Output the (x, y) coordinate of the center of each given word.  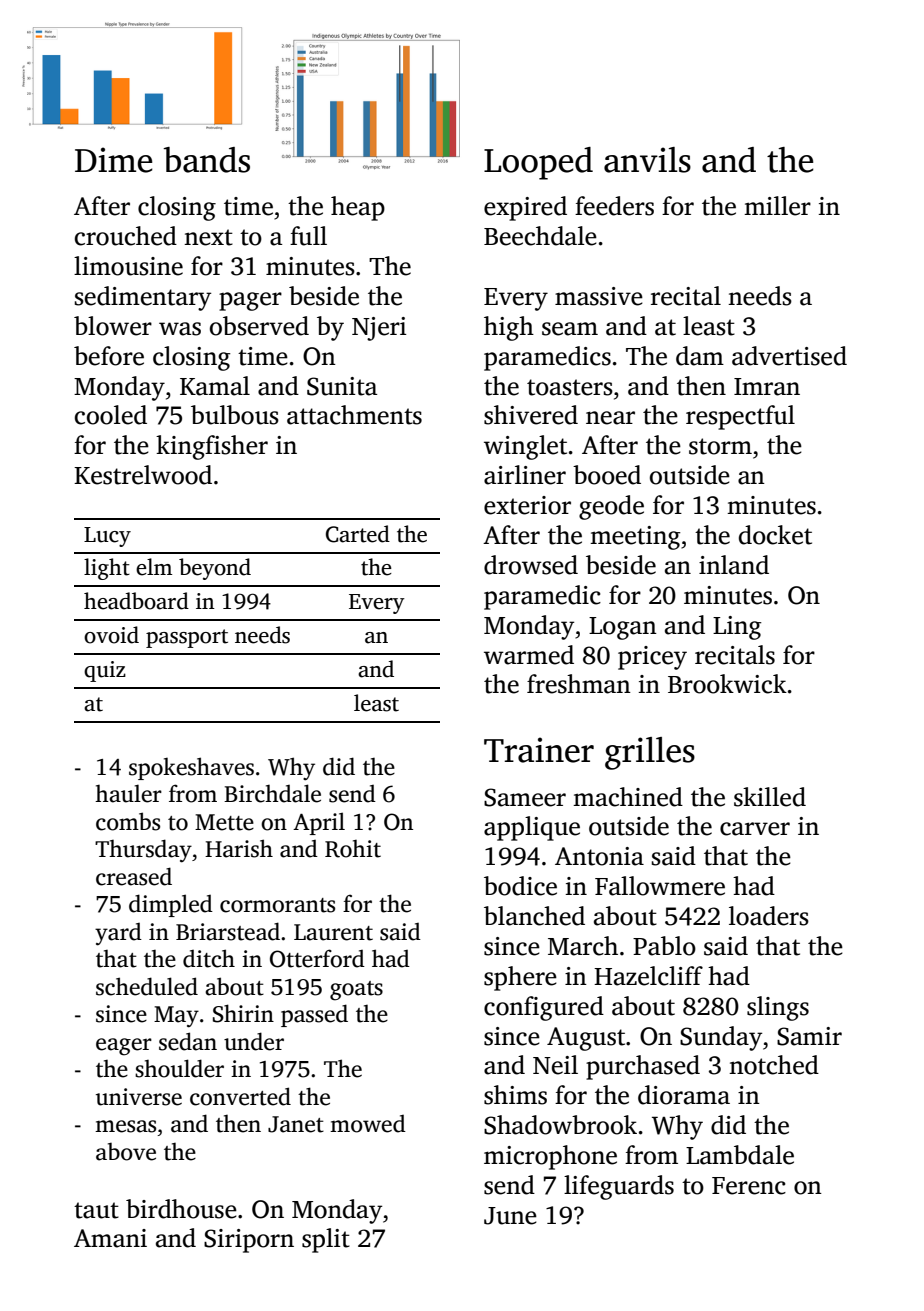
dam (700, 356)
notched (774, 1065)
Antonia (599, 856)
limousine (128, 266)
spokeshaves (191, 768)
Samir (809, 1036)
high (509, 328)
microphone (550, 1157)
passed (314, 1015)
